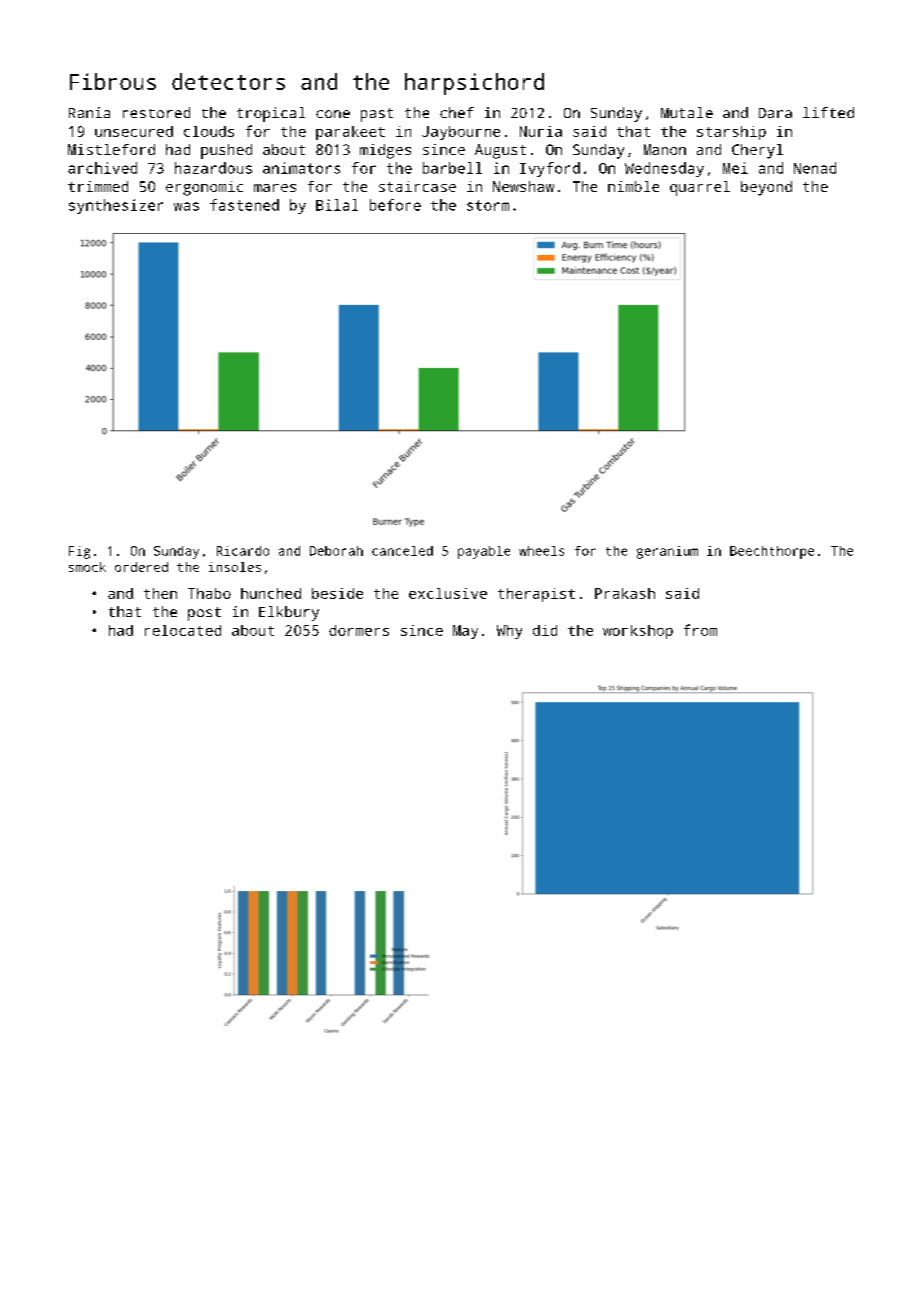 This image has width=924, height=1308. I want to click on geranium, so click(667, 552).
